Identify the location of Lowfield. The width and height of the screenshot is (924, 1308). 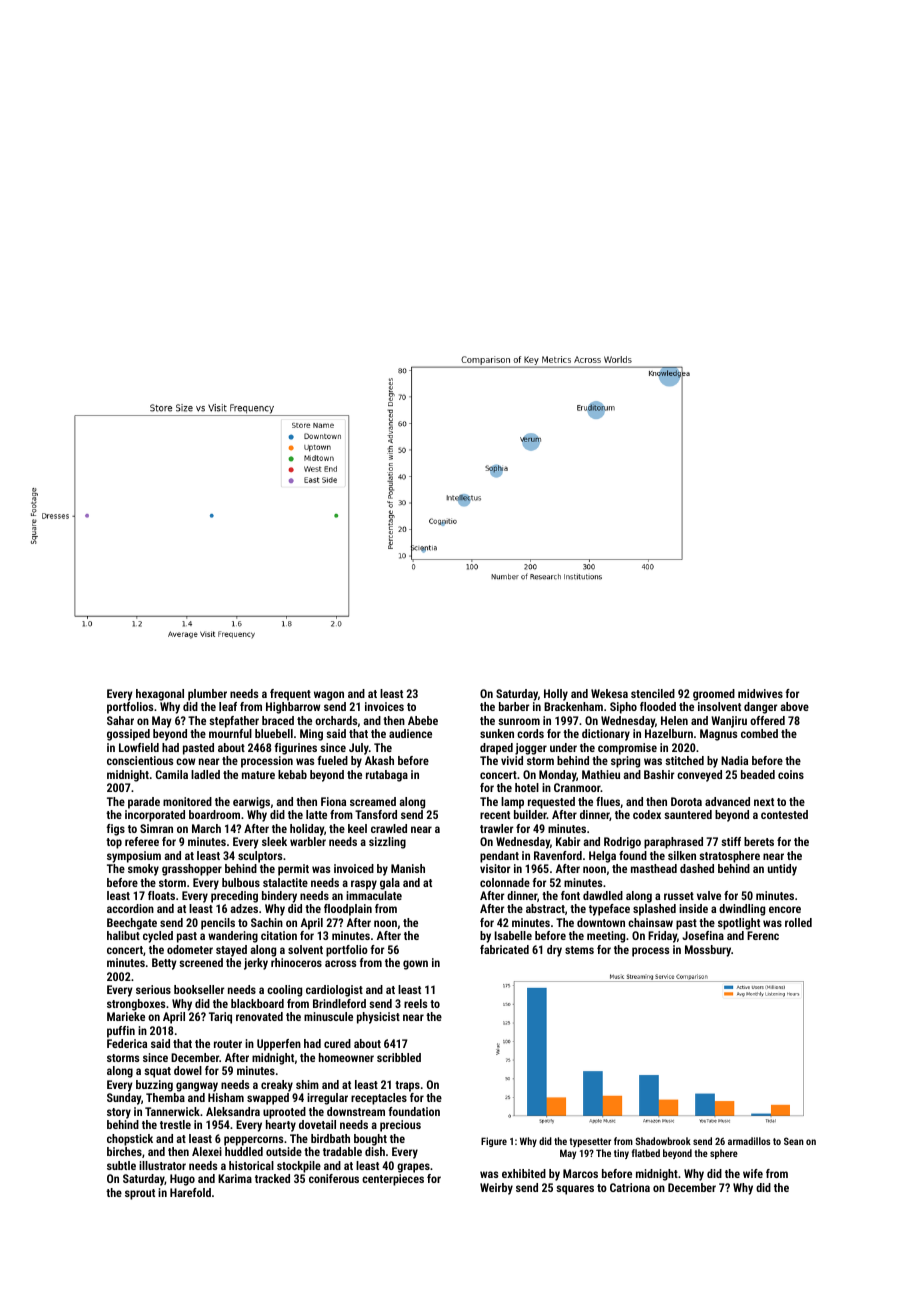
(139, 747).
